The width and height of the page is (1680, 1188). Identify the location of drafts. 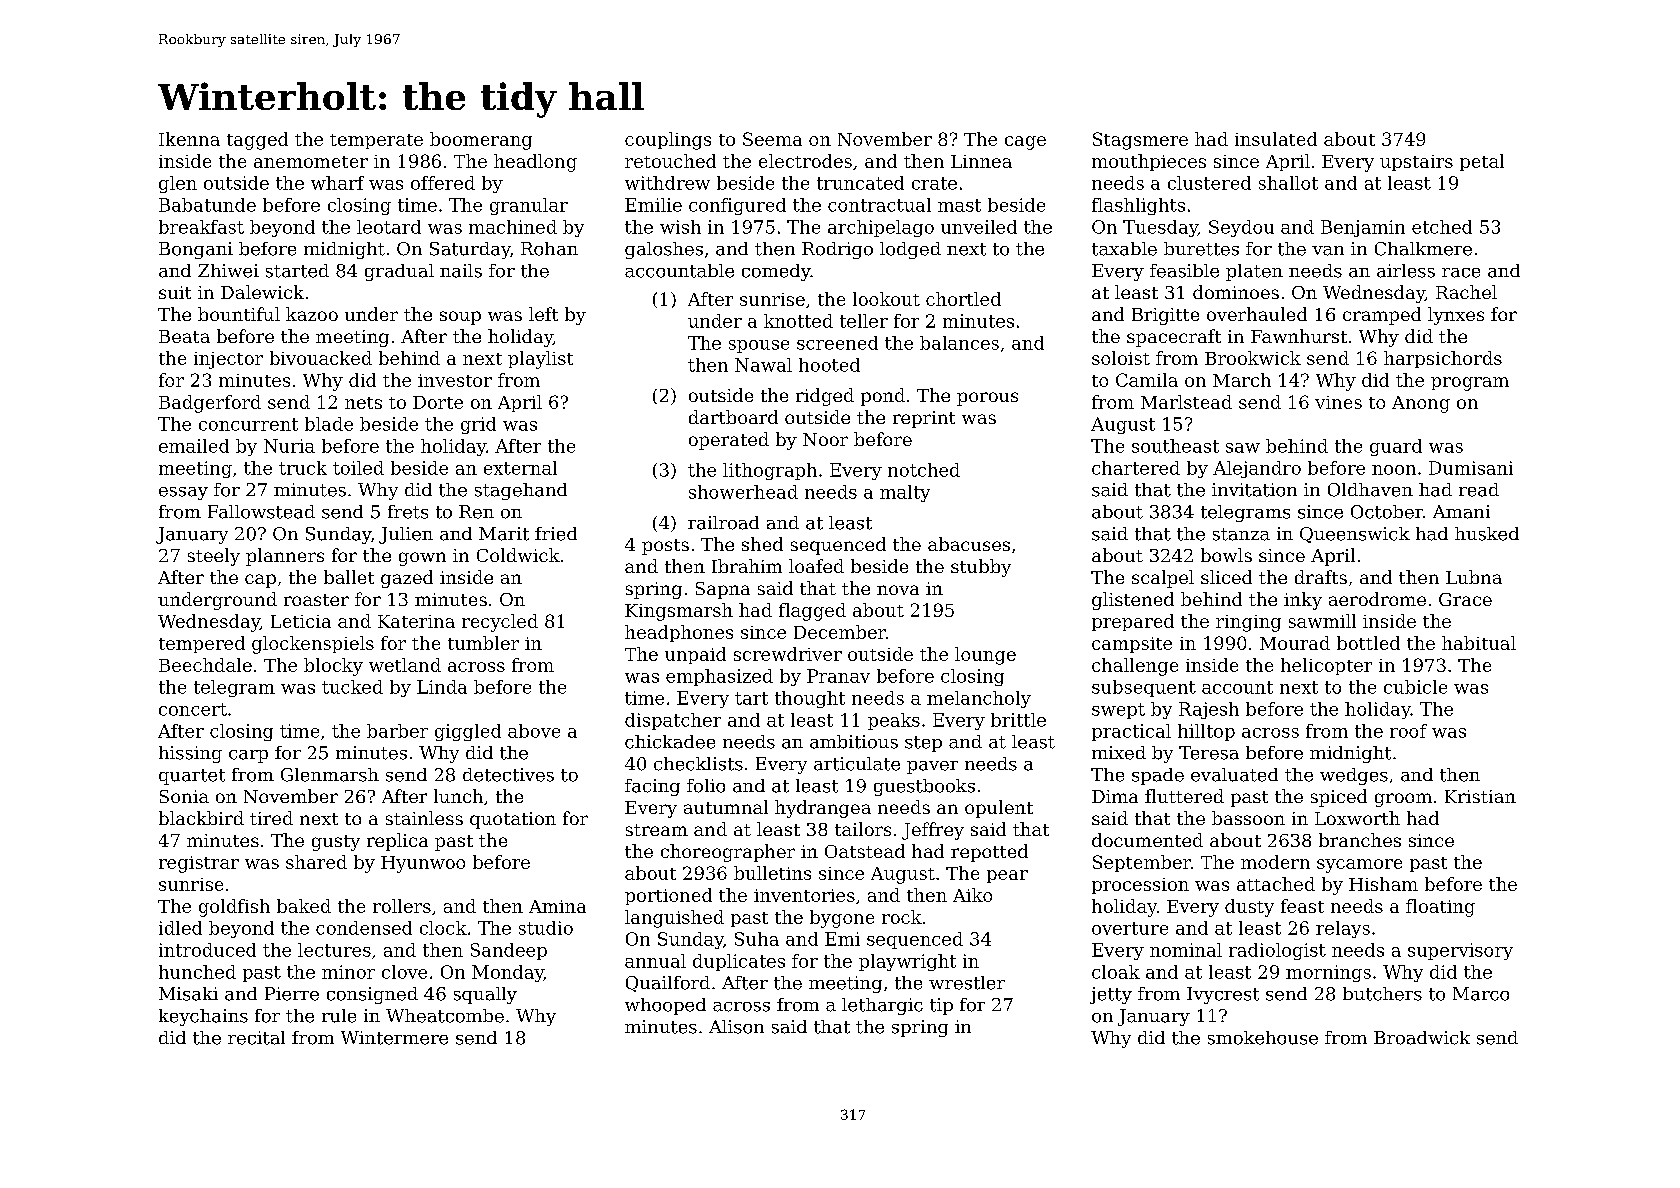
(1321, 577).
